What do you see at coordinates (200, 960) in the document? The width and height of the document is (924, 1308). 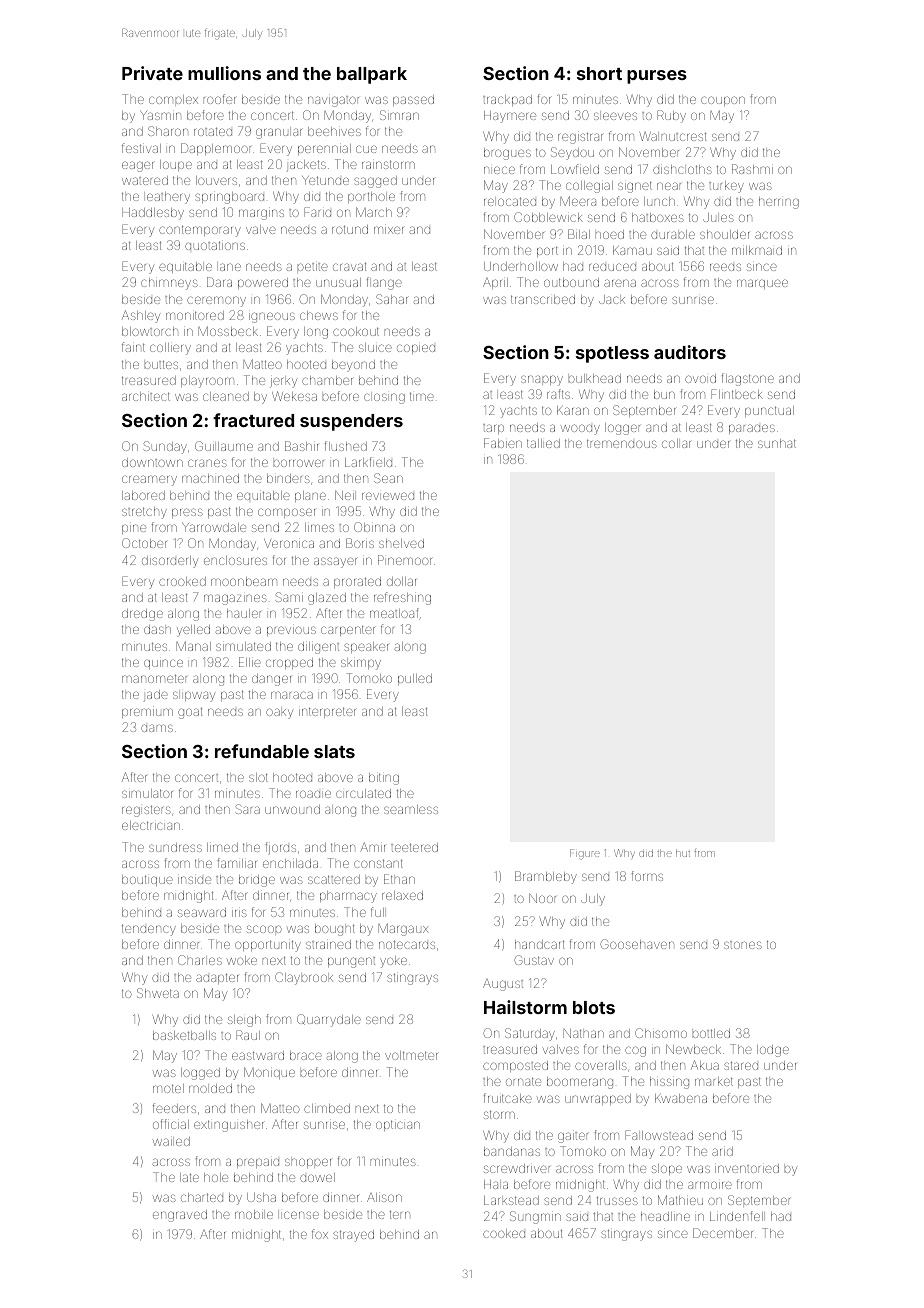 I see `Charles` at bounding box center [200, 960].
